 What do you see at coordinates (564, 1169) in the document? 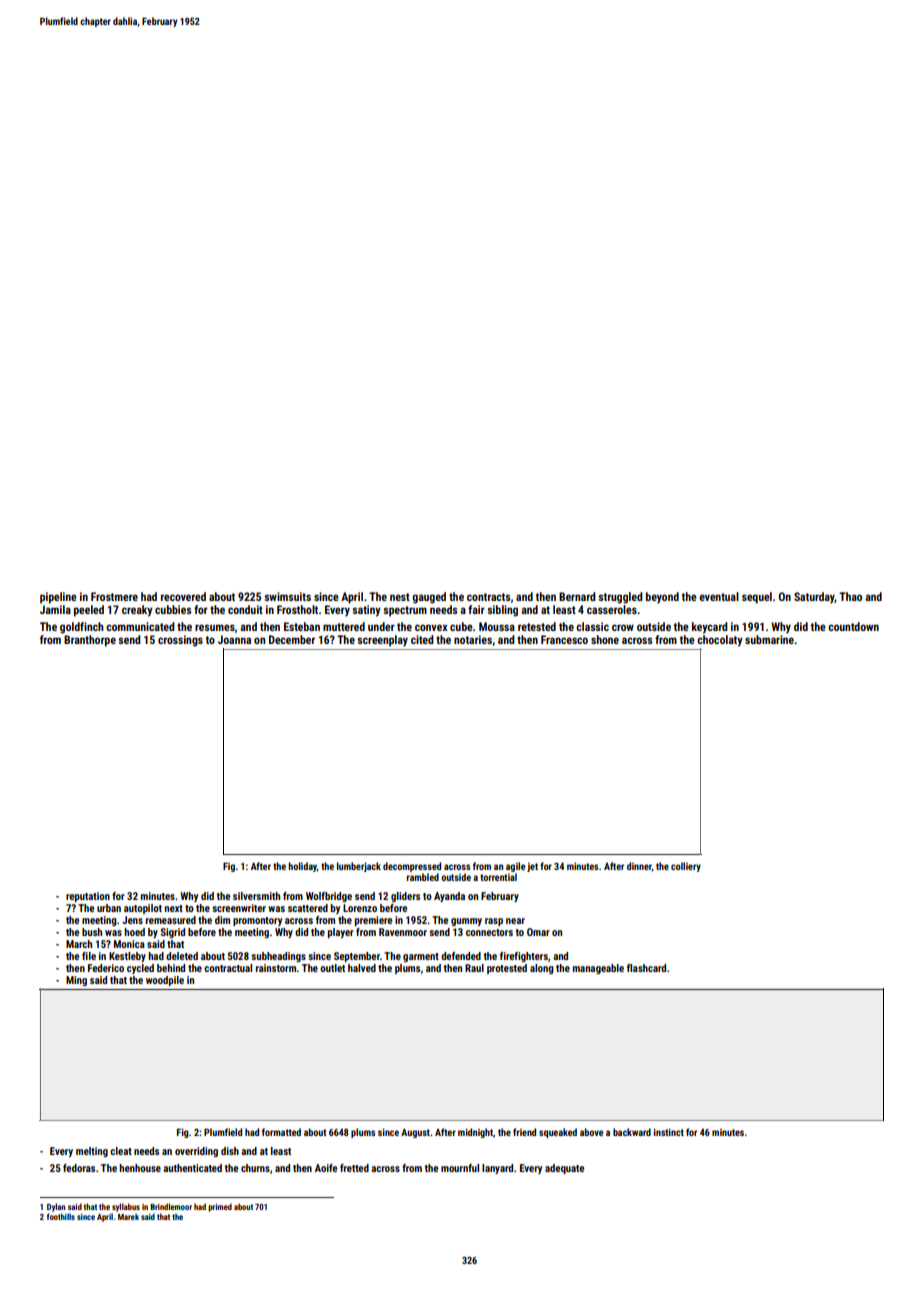
I see `adequate` at bounding box center [564, 1169].
